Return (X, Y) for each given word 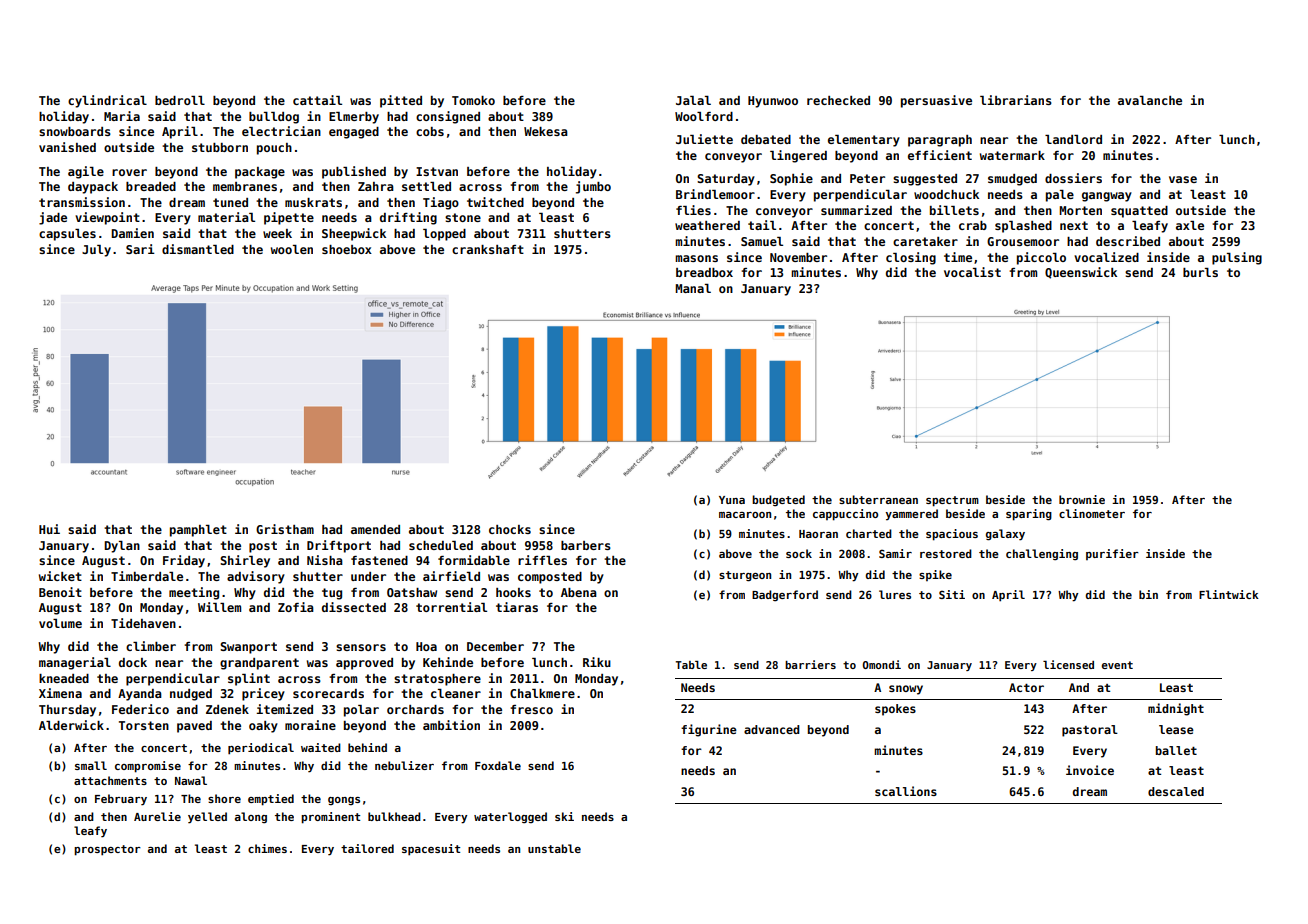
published (354, 172)
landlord (1073, 139)
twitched (495, 202)
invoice (1090, 770)
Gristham (285, 529)
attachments (110, 780)
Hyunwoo (773, 102)
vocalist (972, 272)
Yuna (732, 500)
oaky (263, 727)
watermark (1012, 155)
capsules (67, 235)
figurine (709, 730)
